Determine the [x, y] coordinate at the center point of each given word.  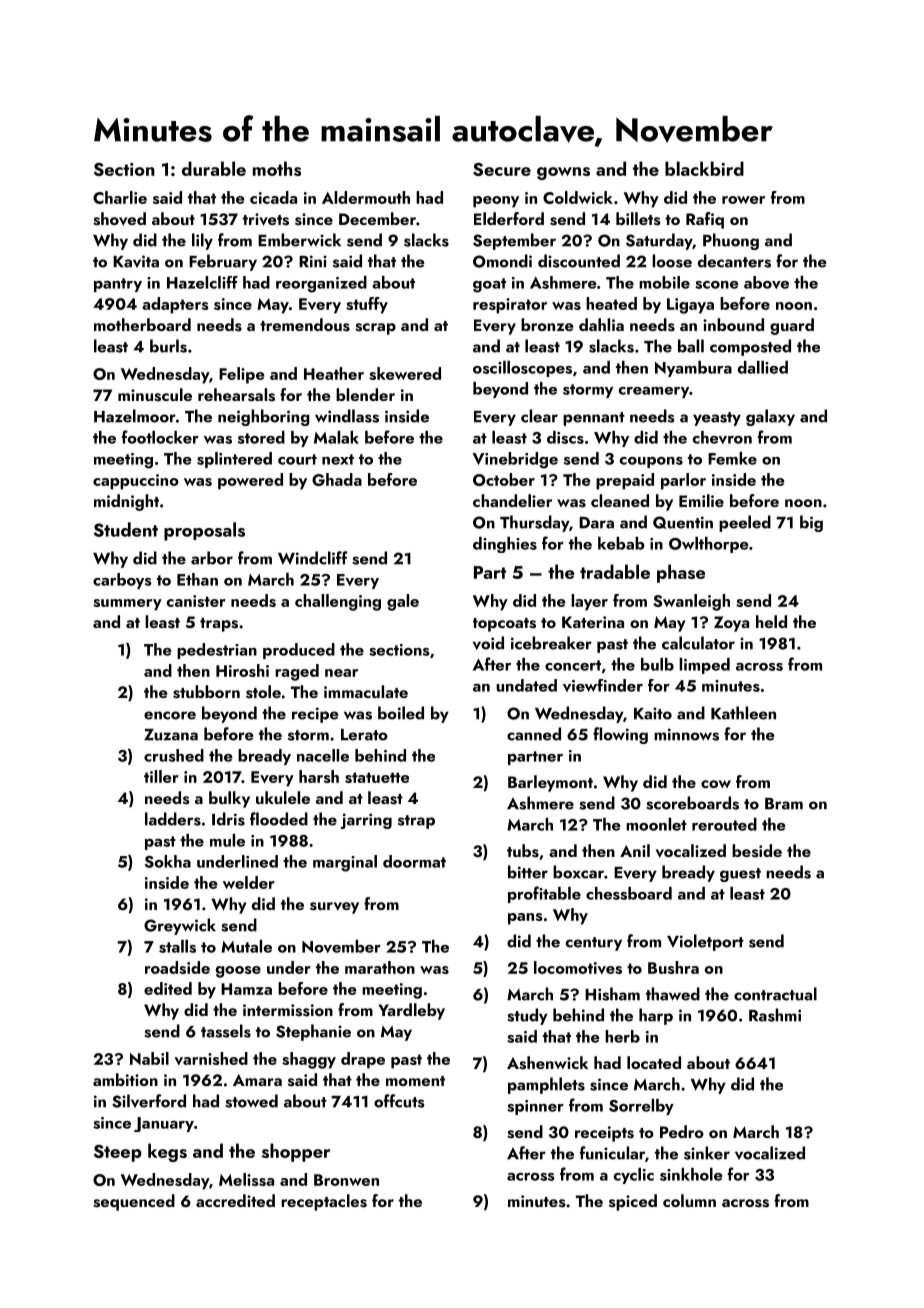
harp [656, 1016]
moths [277, 168]
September [514, 241]
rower [743, 200]
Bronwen [346, 1180]
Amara [257, 1080]
